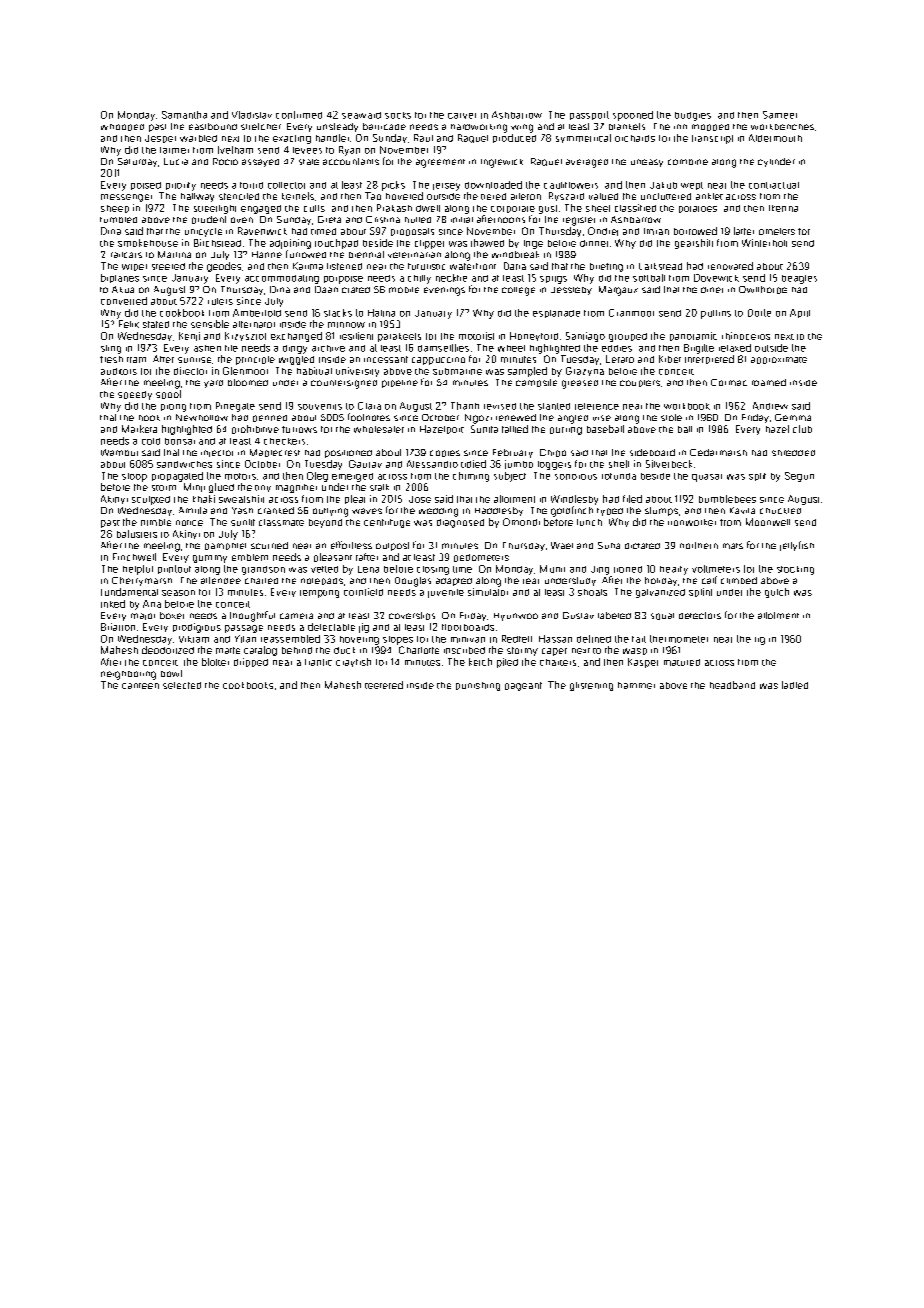  What do you see at coordinates (384, 685) in the screenshot?
I see `teetered` at bounding box center [384, 685].
